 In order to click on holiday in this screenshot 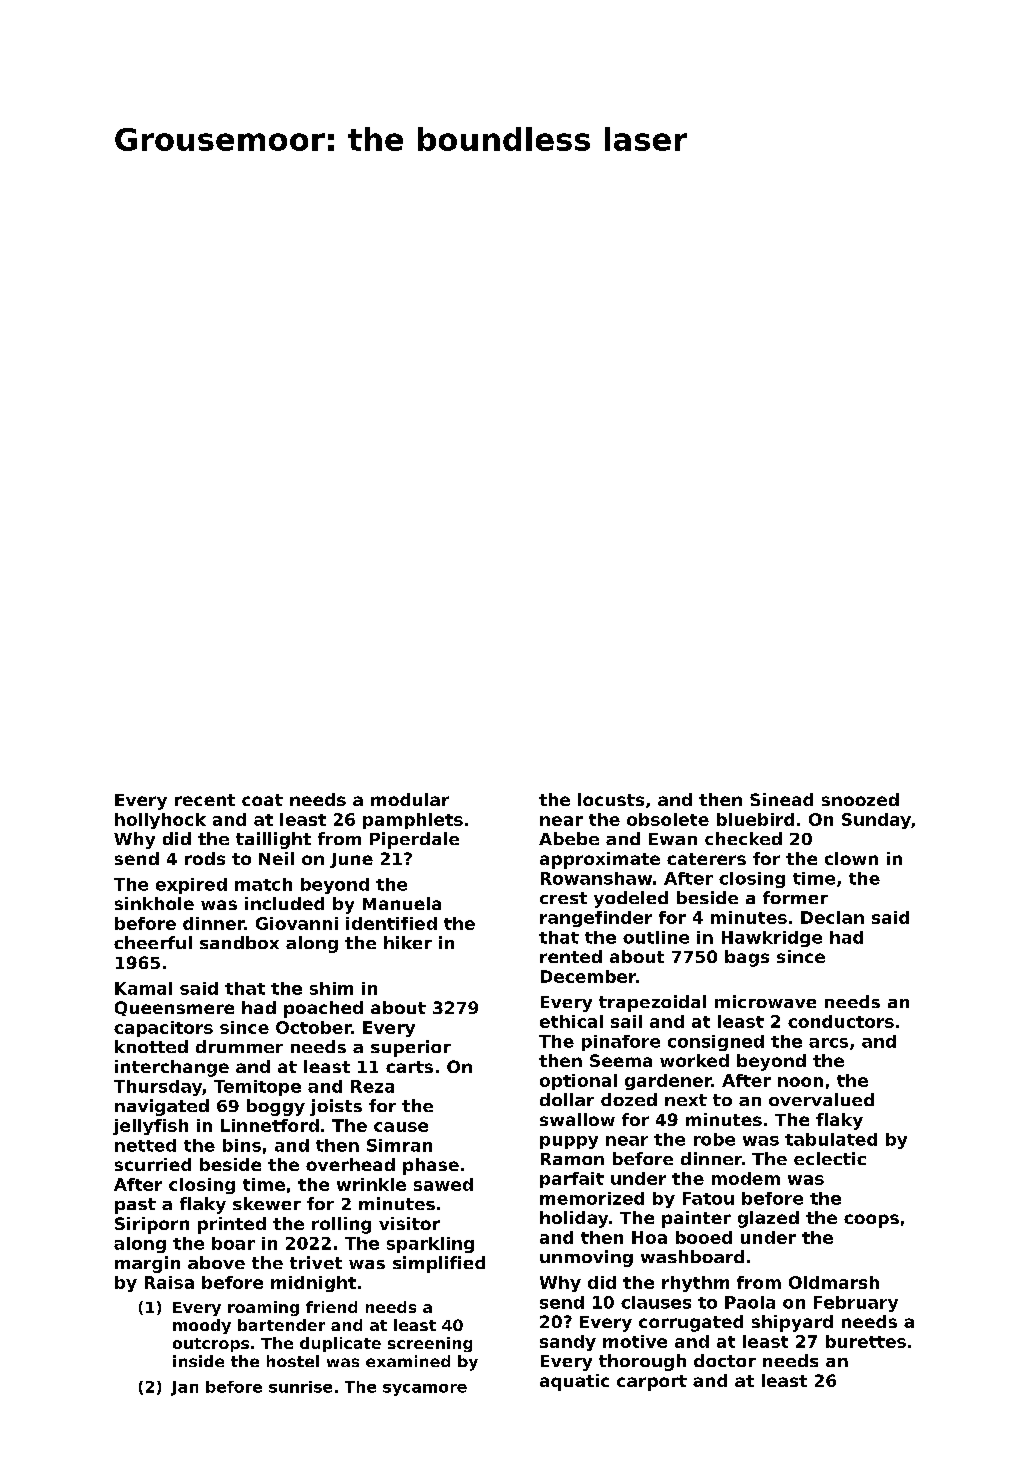, I will do `click(574, 1219)`.
